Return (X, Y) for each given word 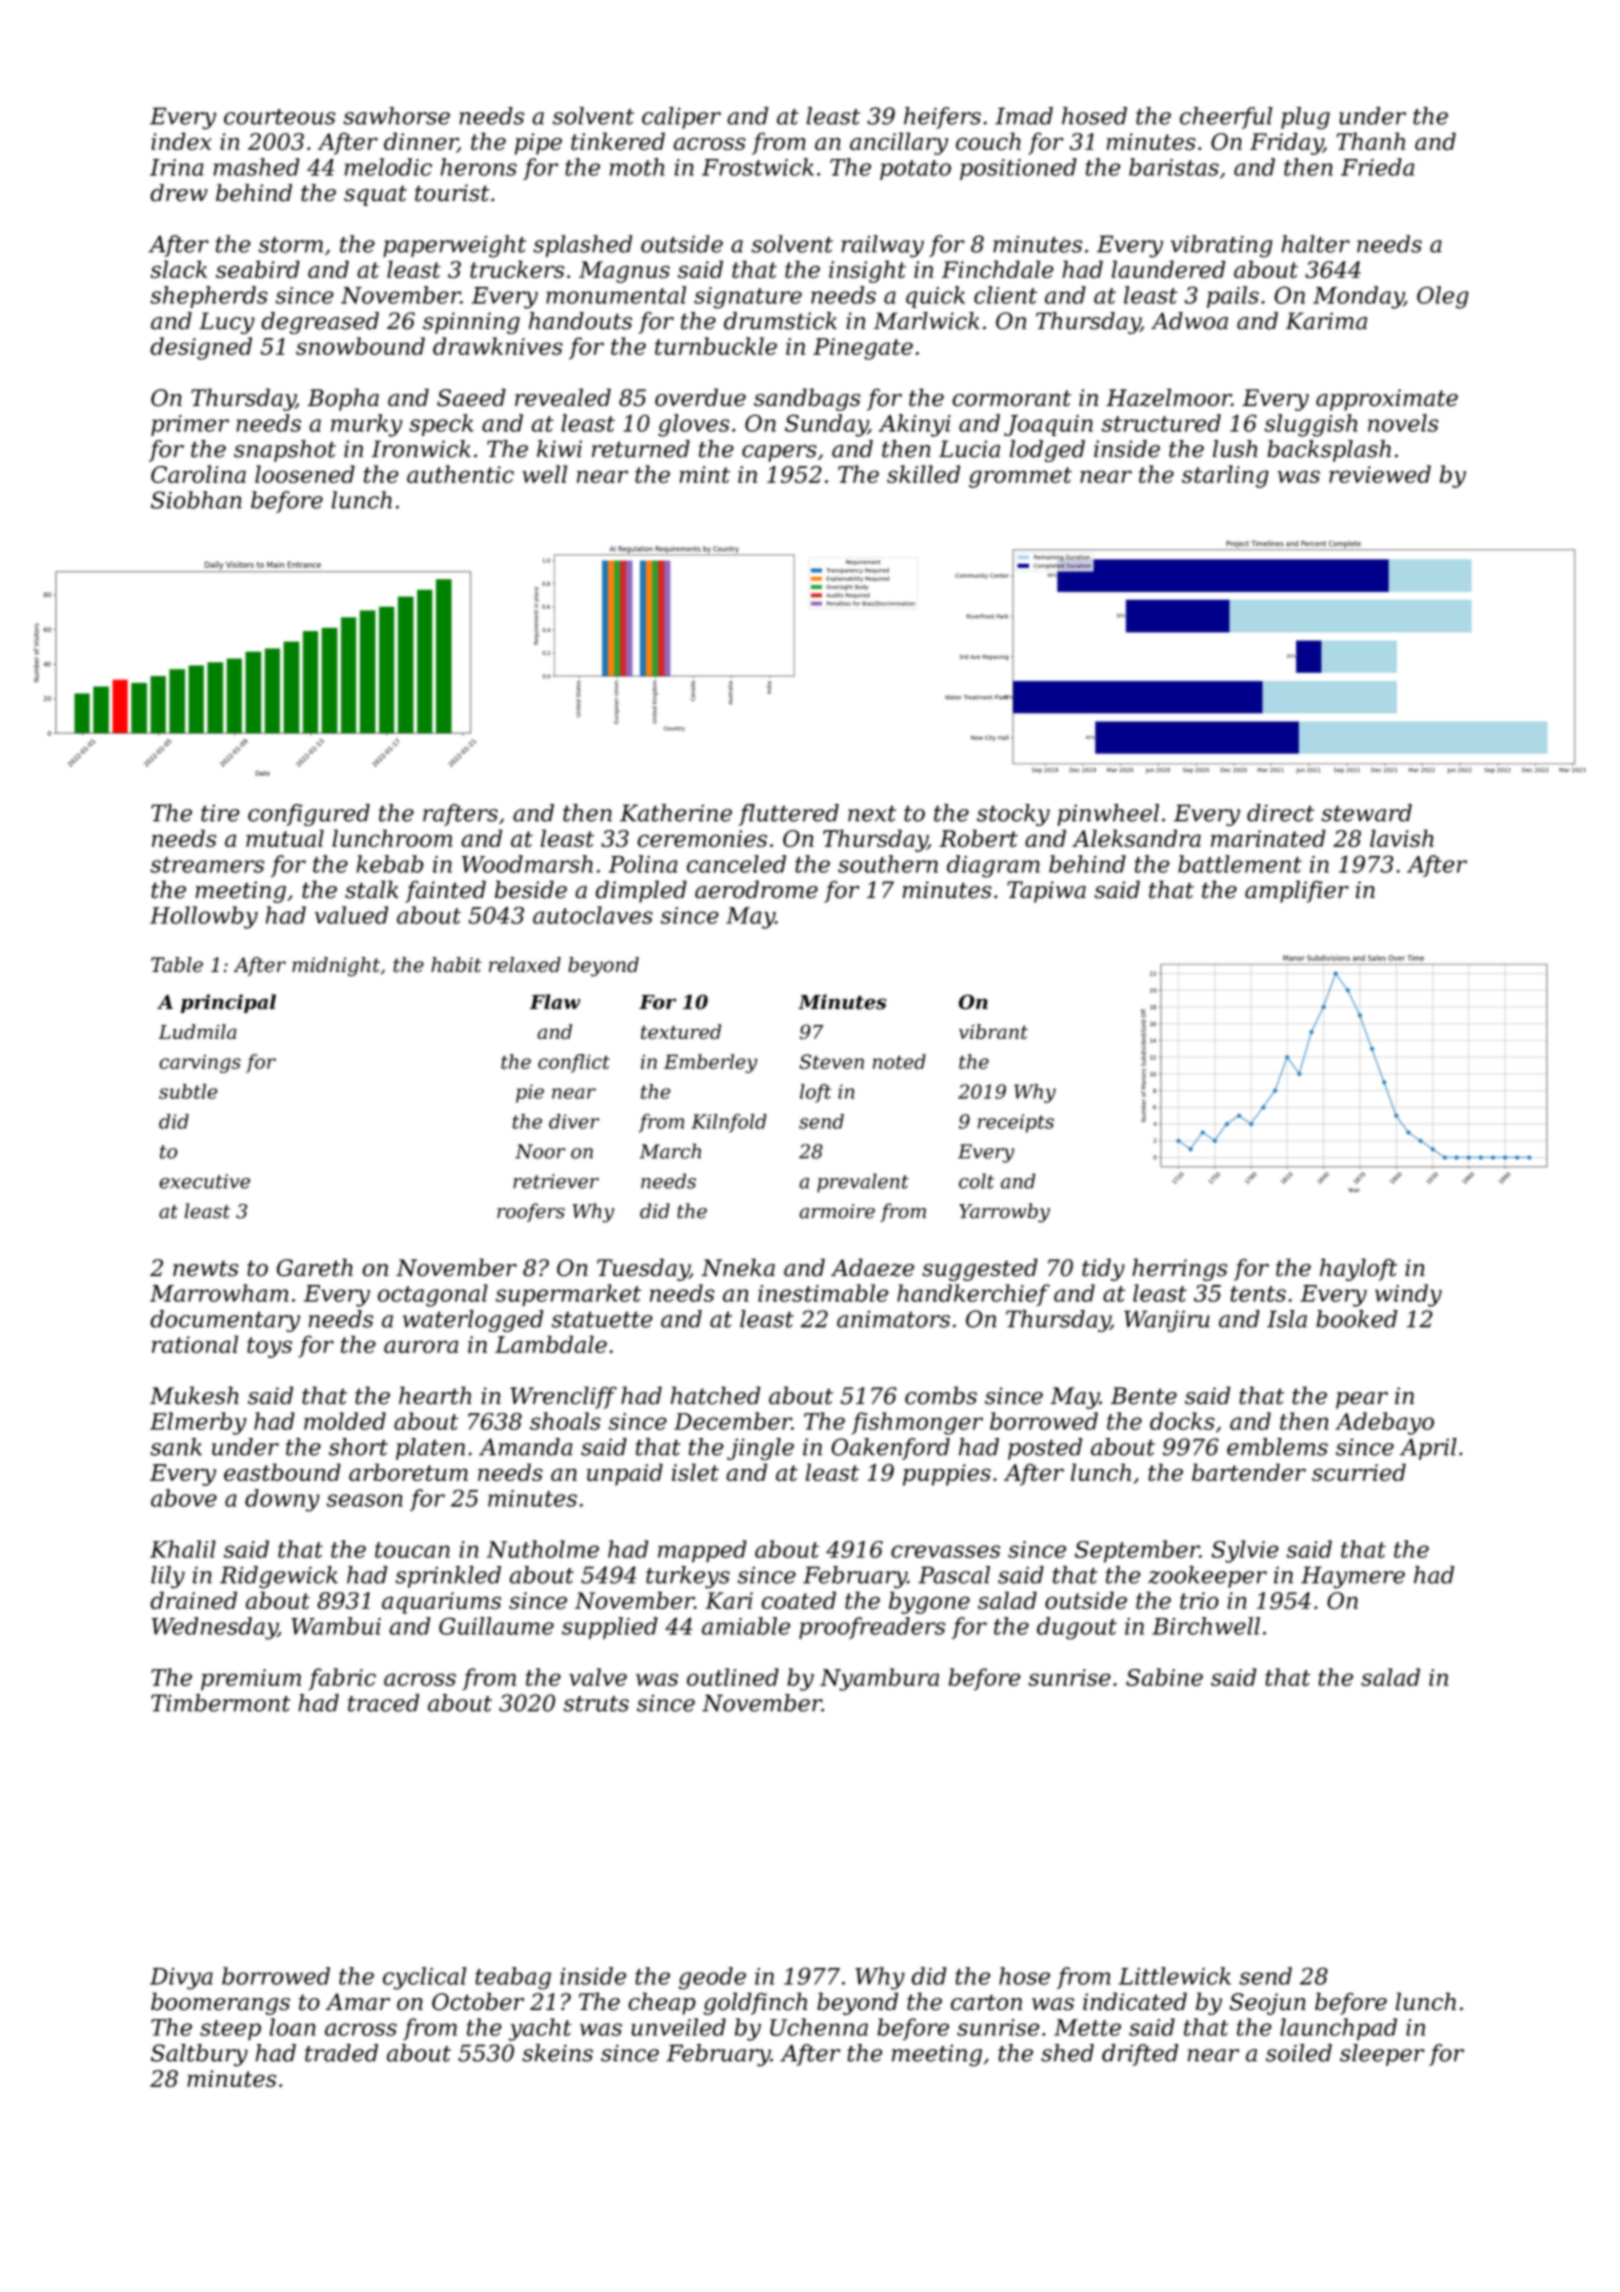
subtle (188, 1091)
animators (893, 1319)
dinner (421, 142)
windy (1408, 1295)
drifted (1140, 2055)
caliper (681, 118)
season (365, 1500)
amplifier (1297, 891)
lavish (1402, 838)
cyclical (424, 1978)
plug (1305, 118)
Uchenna (819, 2027)
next (872, 813)
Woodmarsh (527, 864)
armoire (837, 1211)
